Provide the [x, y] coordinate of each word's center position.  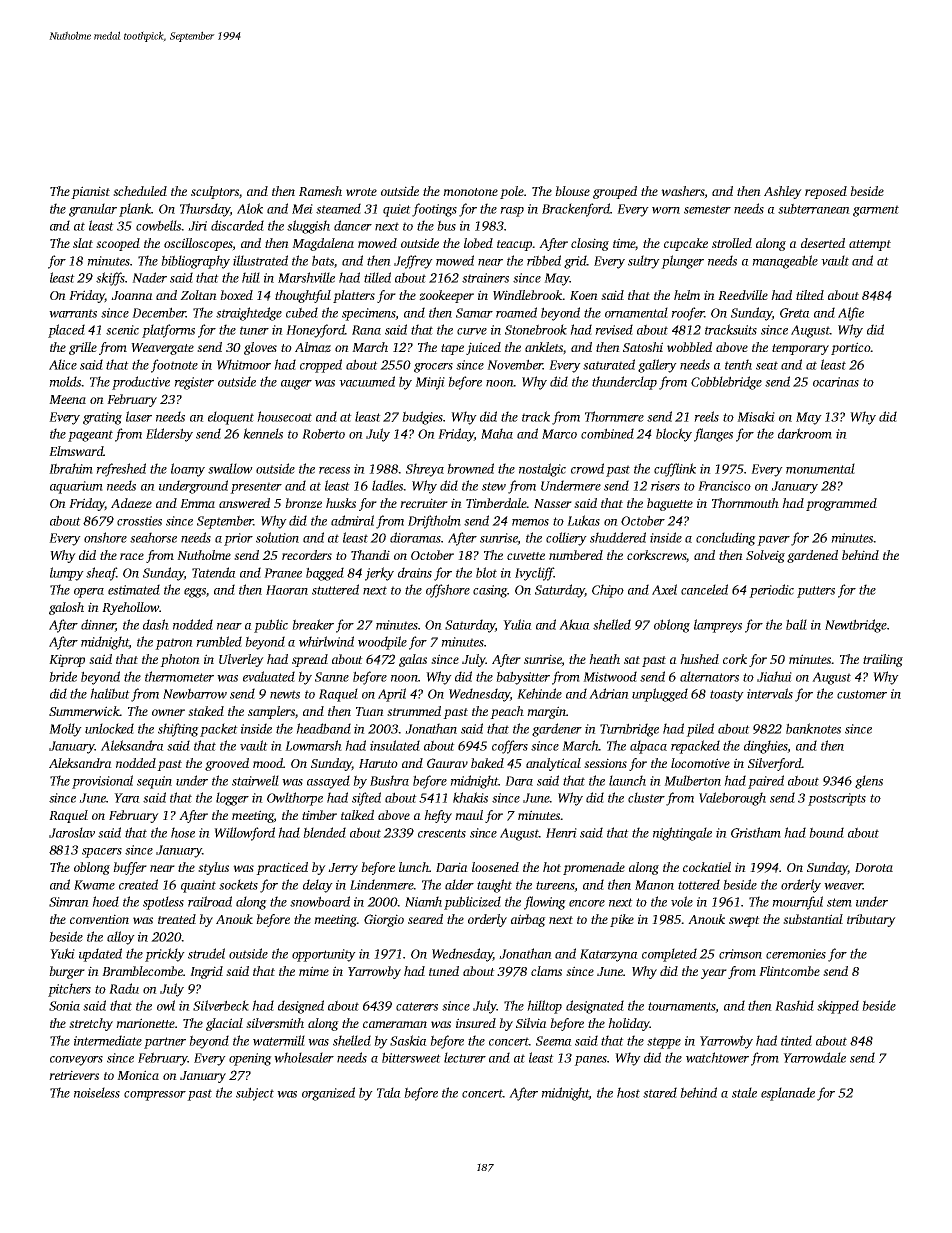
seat [767, 365]
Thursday [205, 210]
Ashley [783, 192]
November [515, 364]
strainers [485, 278]
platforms [168, 331]
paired [766, 782]
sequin [154, 782]
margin [546, 712]
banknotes [813, 728]
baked [487, 763]
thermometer [179, 676]
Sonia [64, 1006]
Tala [389, 1092]
